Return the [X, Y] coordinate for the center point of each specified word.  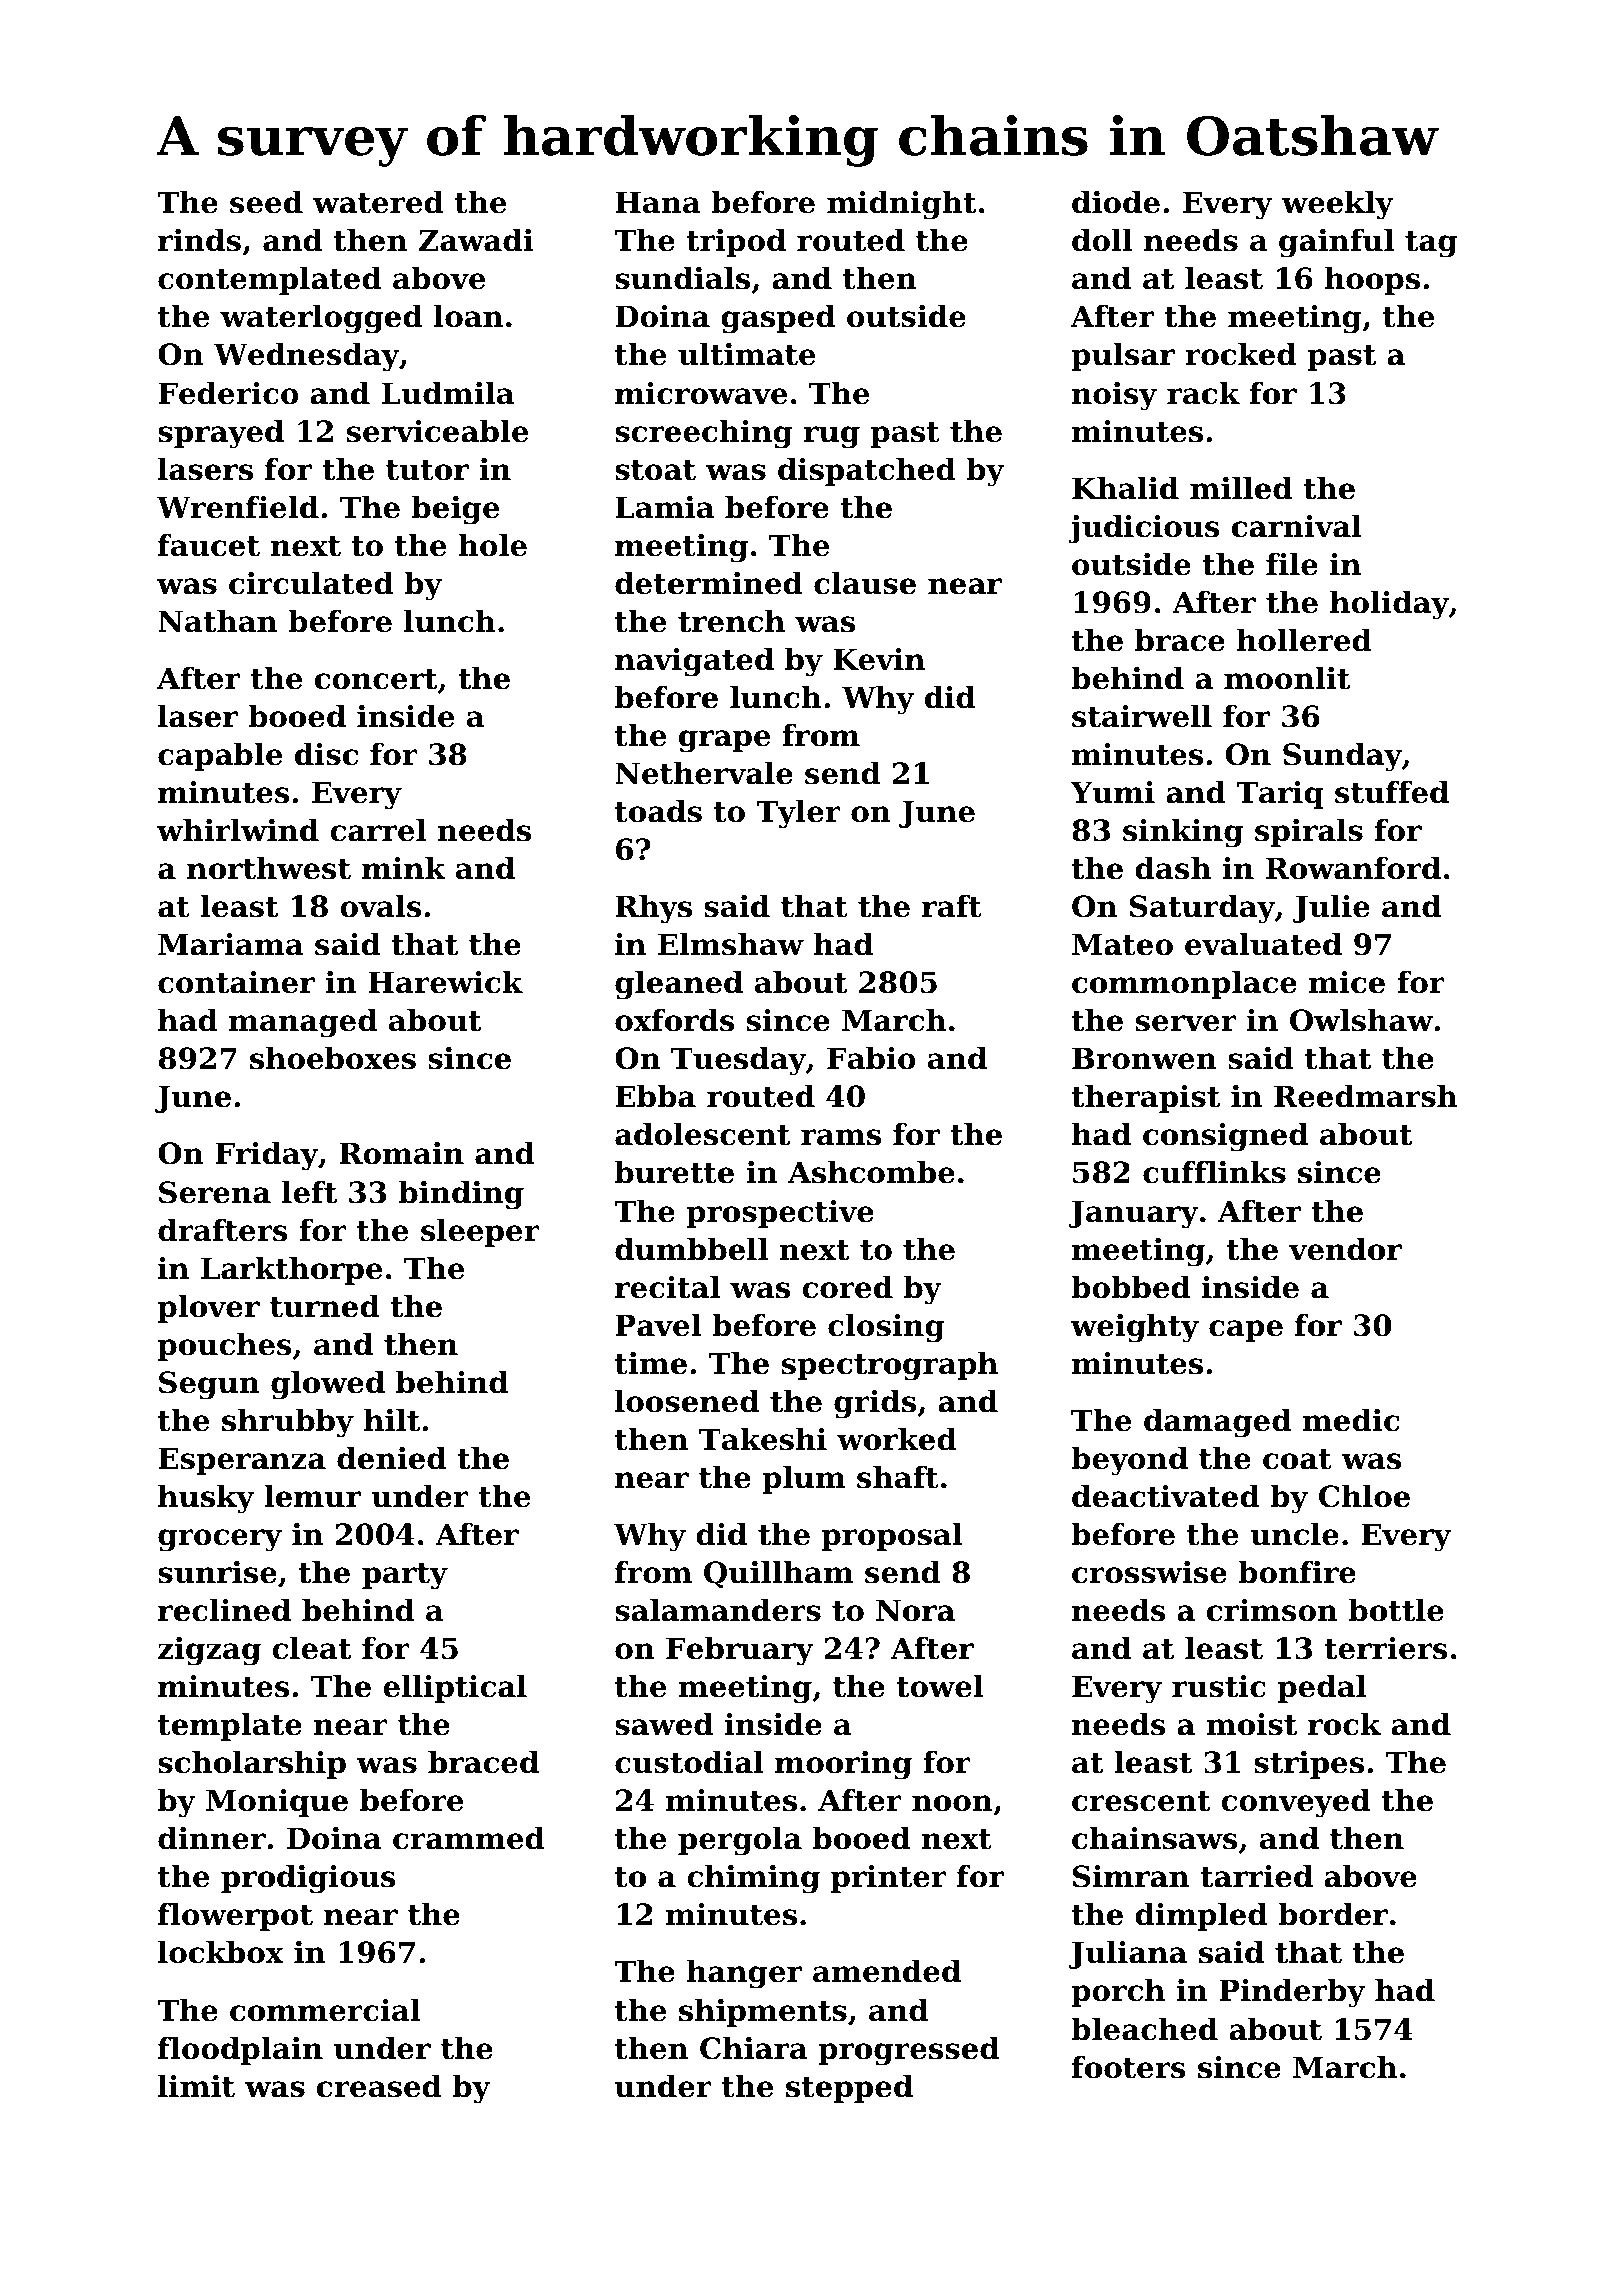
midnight [901, 205]
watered [378, 202]
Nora [915, 1610]
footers [1129, 2067]
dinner [212, 1838]
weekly [1337, 205]
